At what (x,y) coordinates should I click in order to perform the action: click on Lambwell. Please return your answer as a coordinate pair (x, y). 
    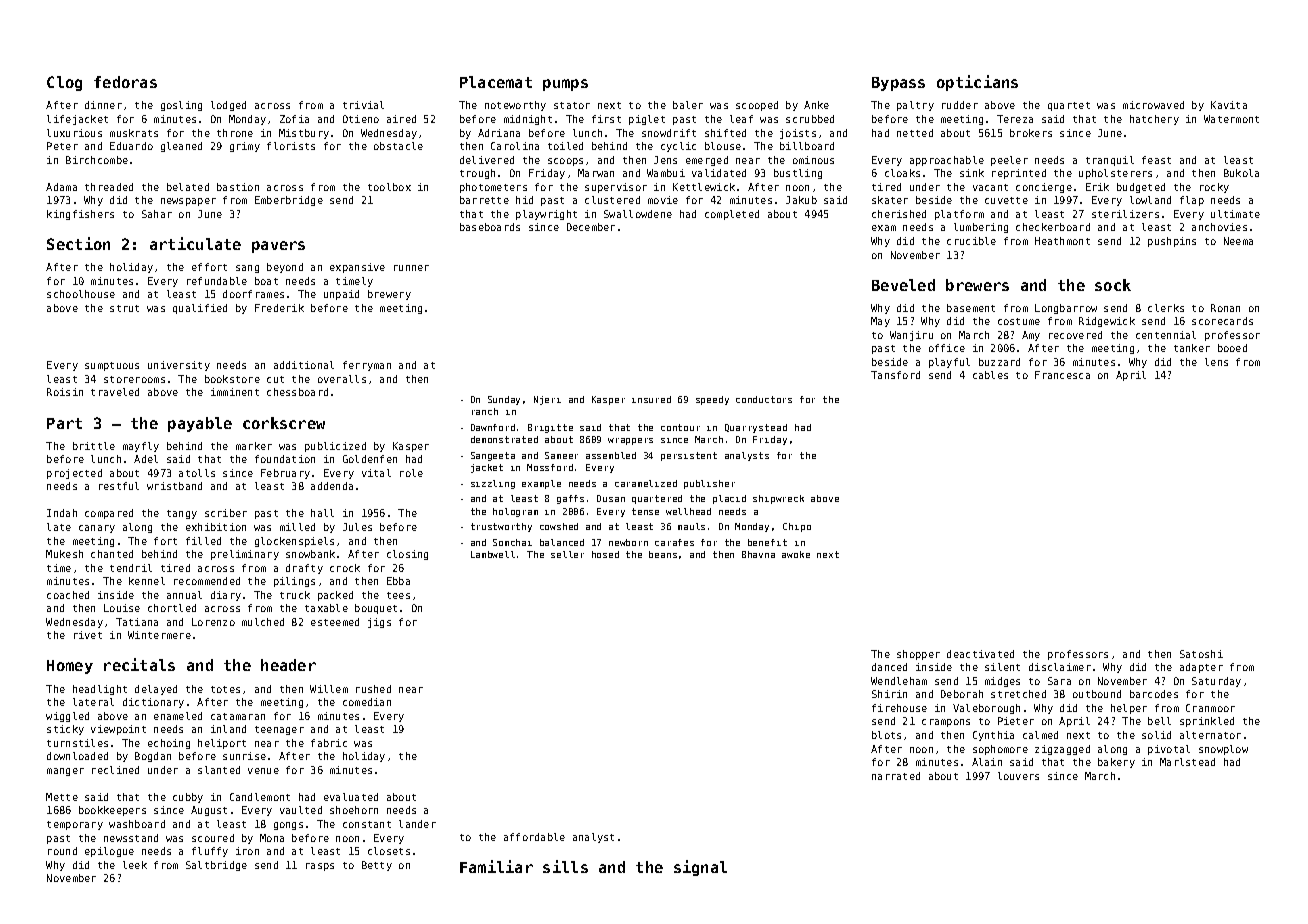
    Looking at the image, I should click on (493, 554).
